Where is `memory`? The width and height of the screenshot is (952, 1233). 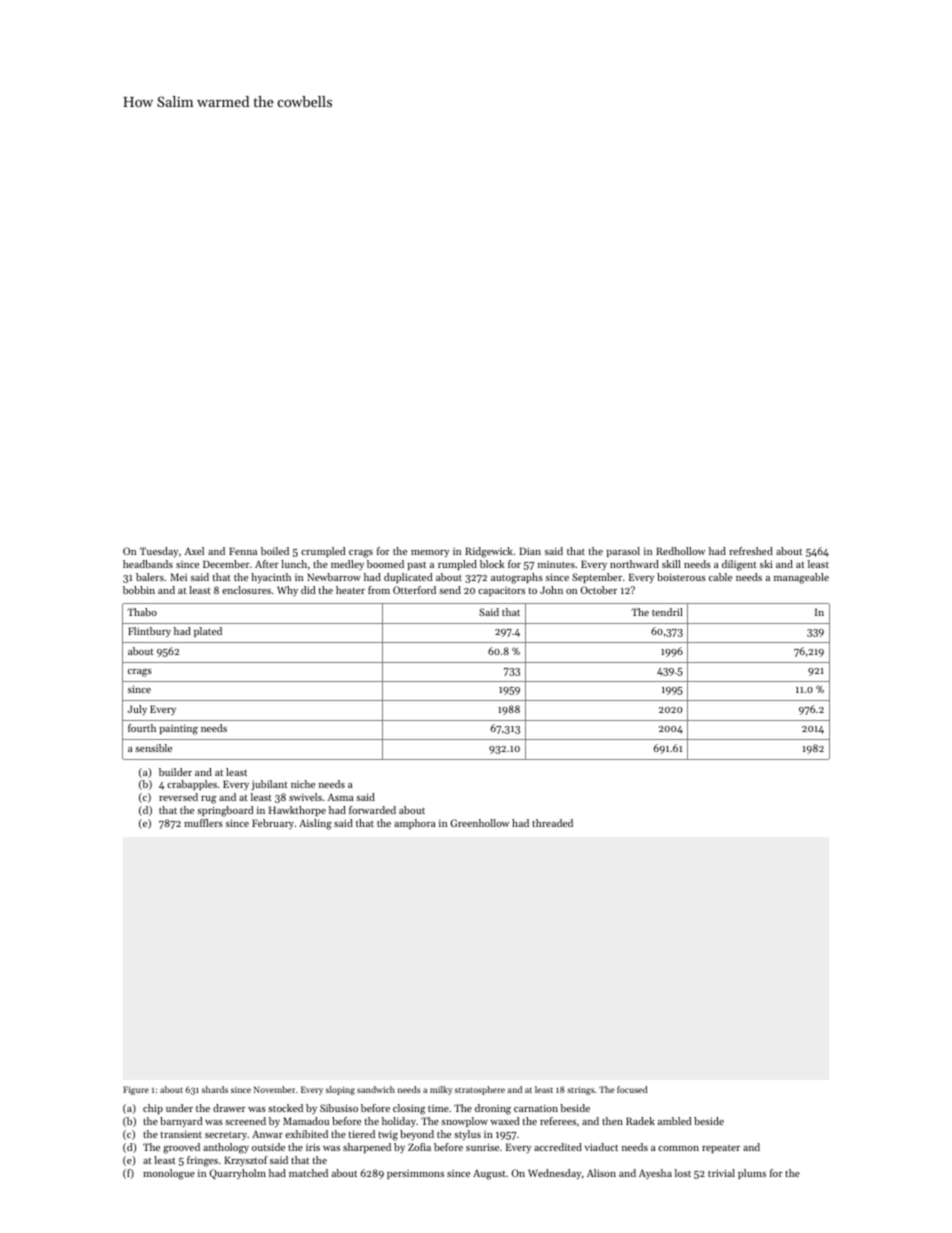 memory is located at coordinates (430, 553).
